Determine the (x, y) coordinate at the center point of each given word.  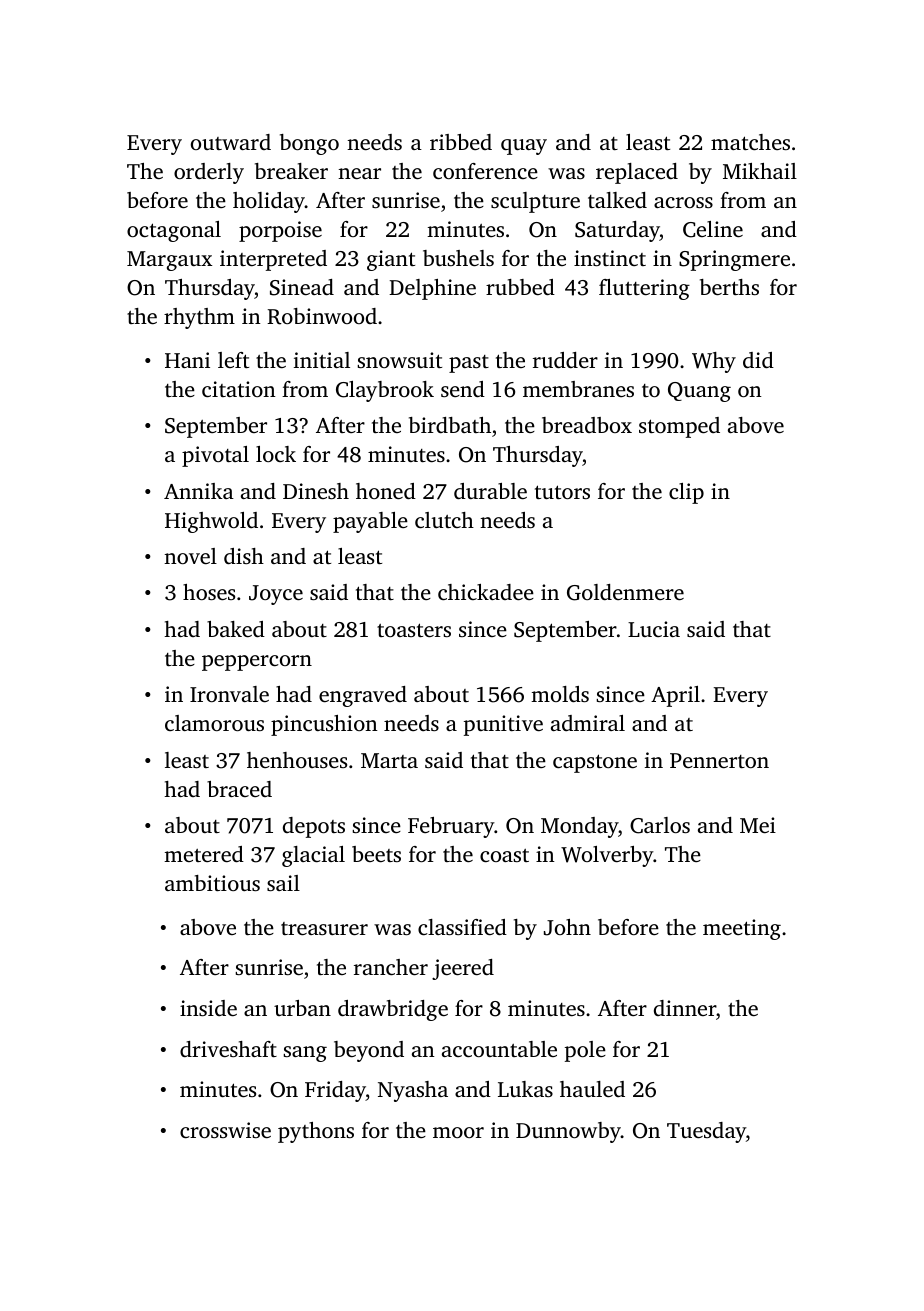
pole (585, 1051)
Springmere (734, 260)
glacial (313, 856)
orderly (209, 173)
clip (686, 493)
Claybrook (385, 391)
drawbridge (393, 1010)
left (233, 360)
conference (485, 171)
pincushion (324, 725)
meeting (742, 929)
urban (302, 1008)
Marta (389, 760)
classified (462, 927)
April (675, 696)
